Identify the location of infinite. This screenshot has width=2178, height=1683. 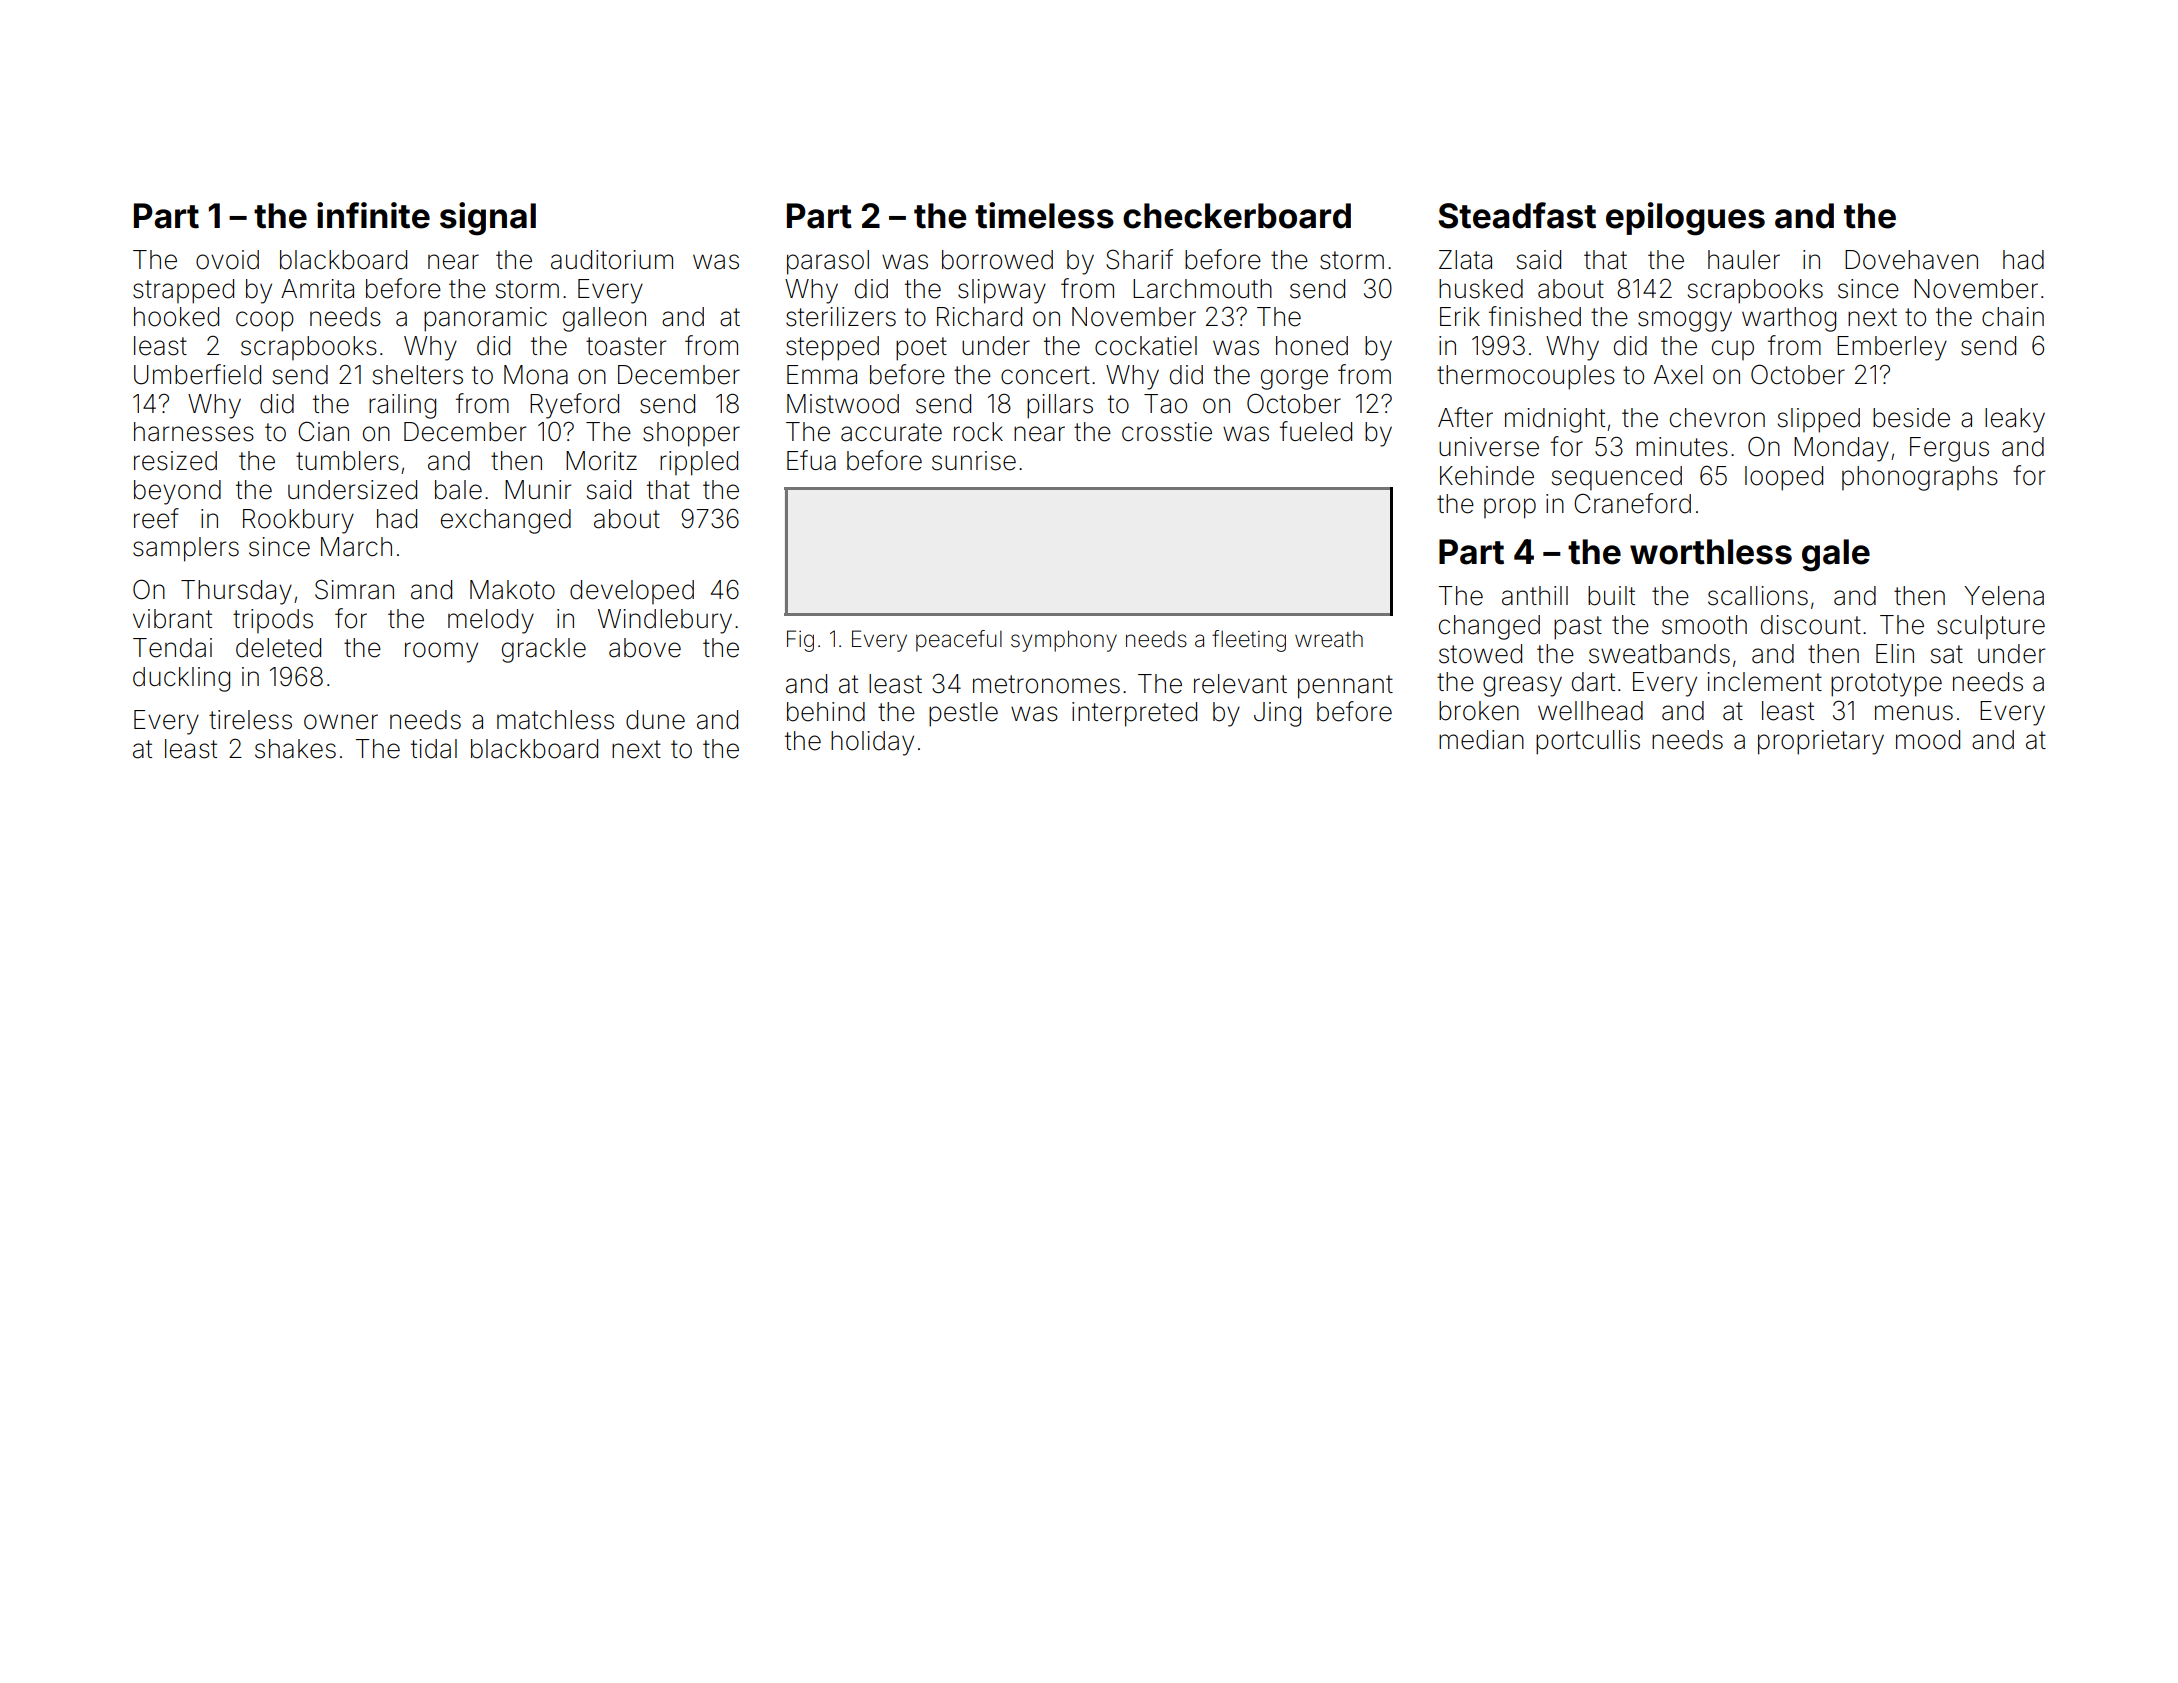
(373, 215).
